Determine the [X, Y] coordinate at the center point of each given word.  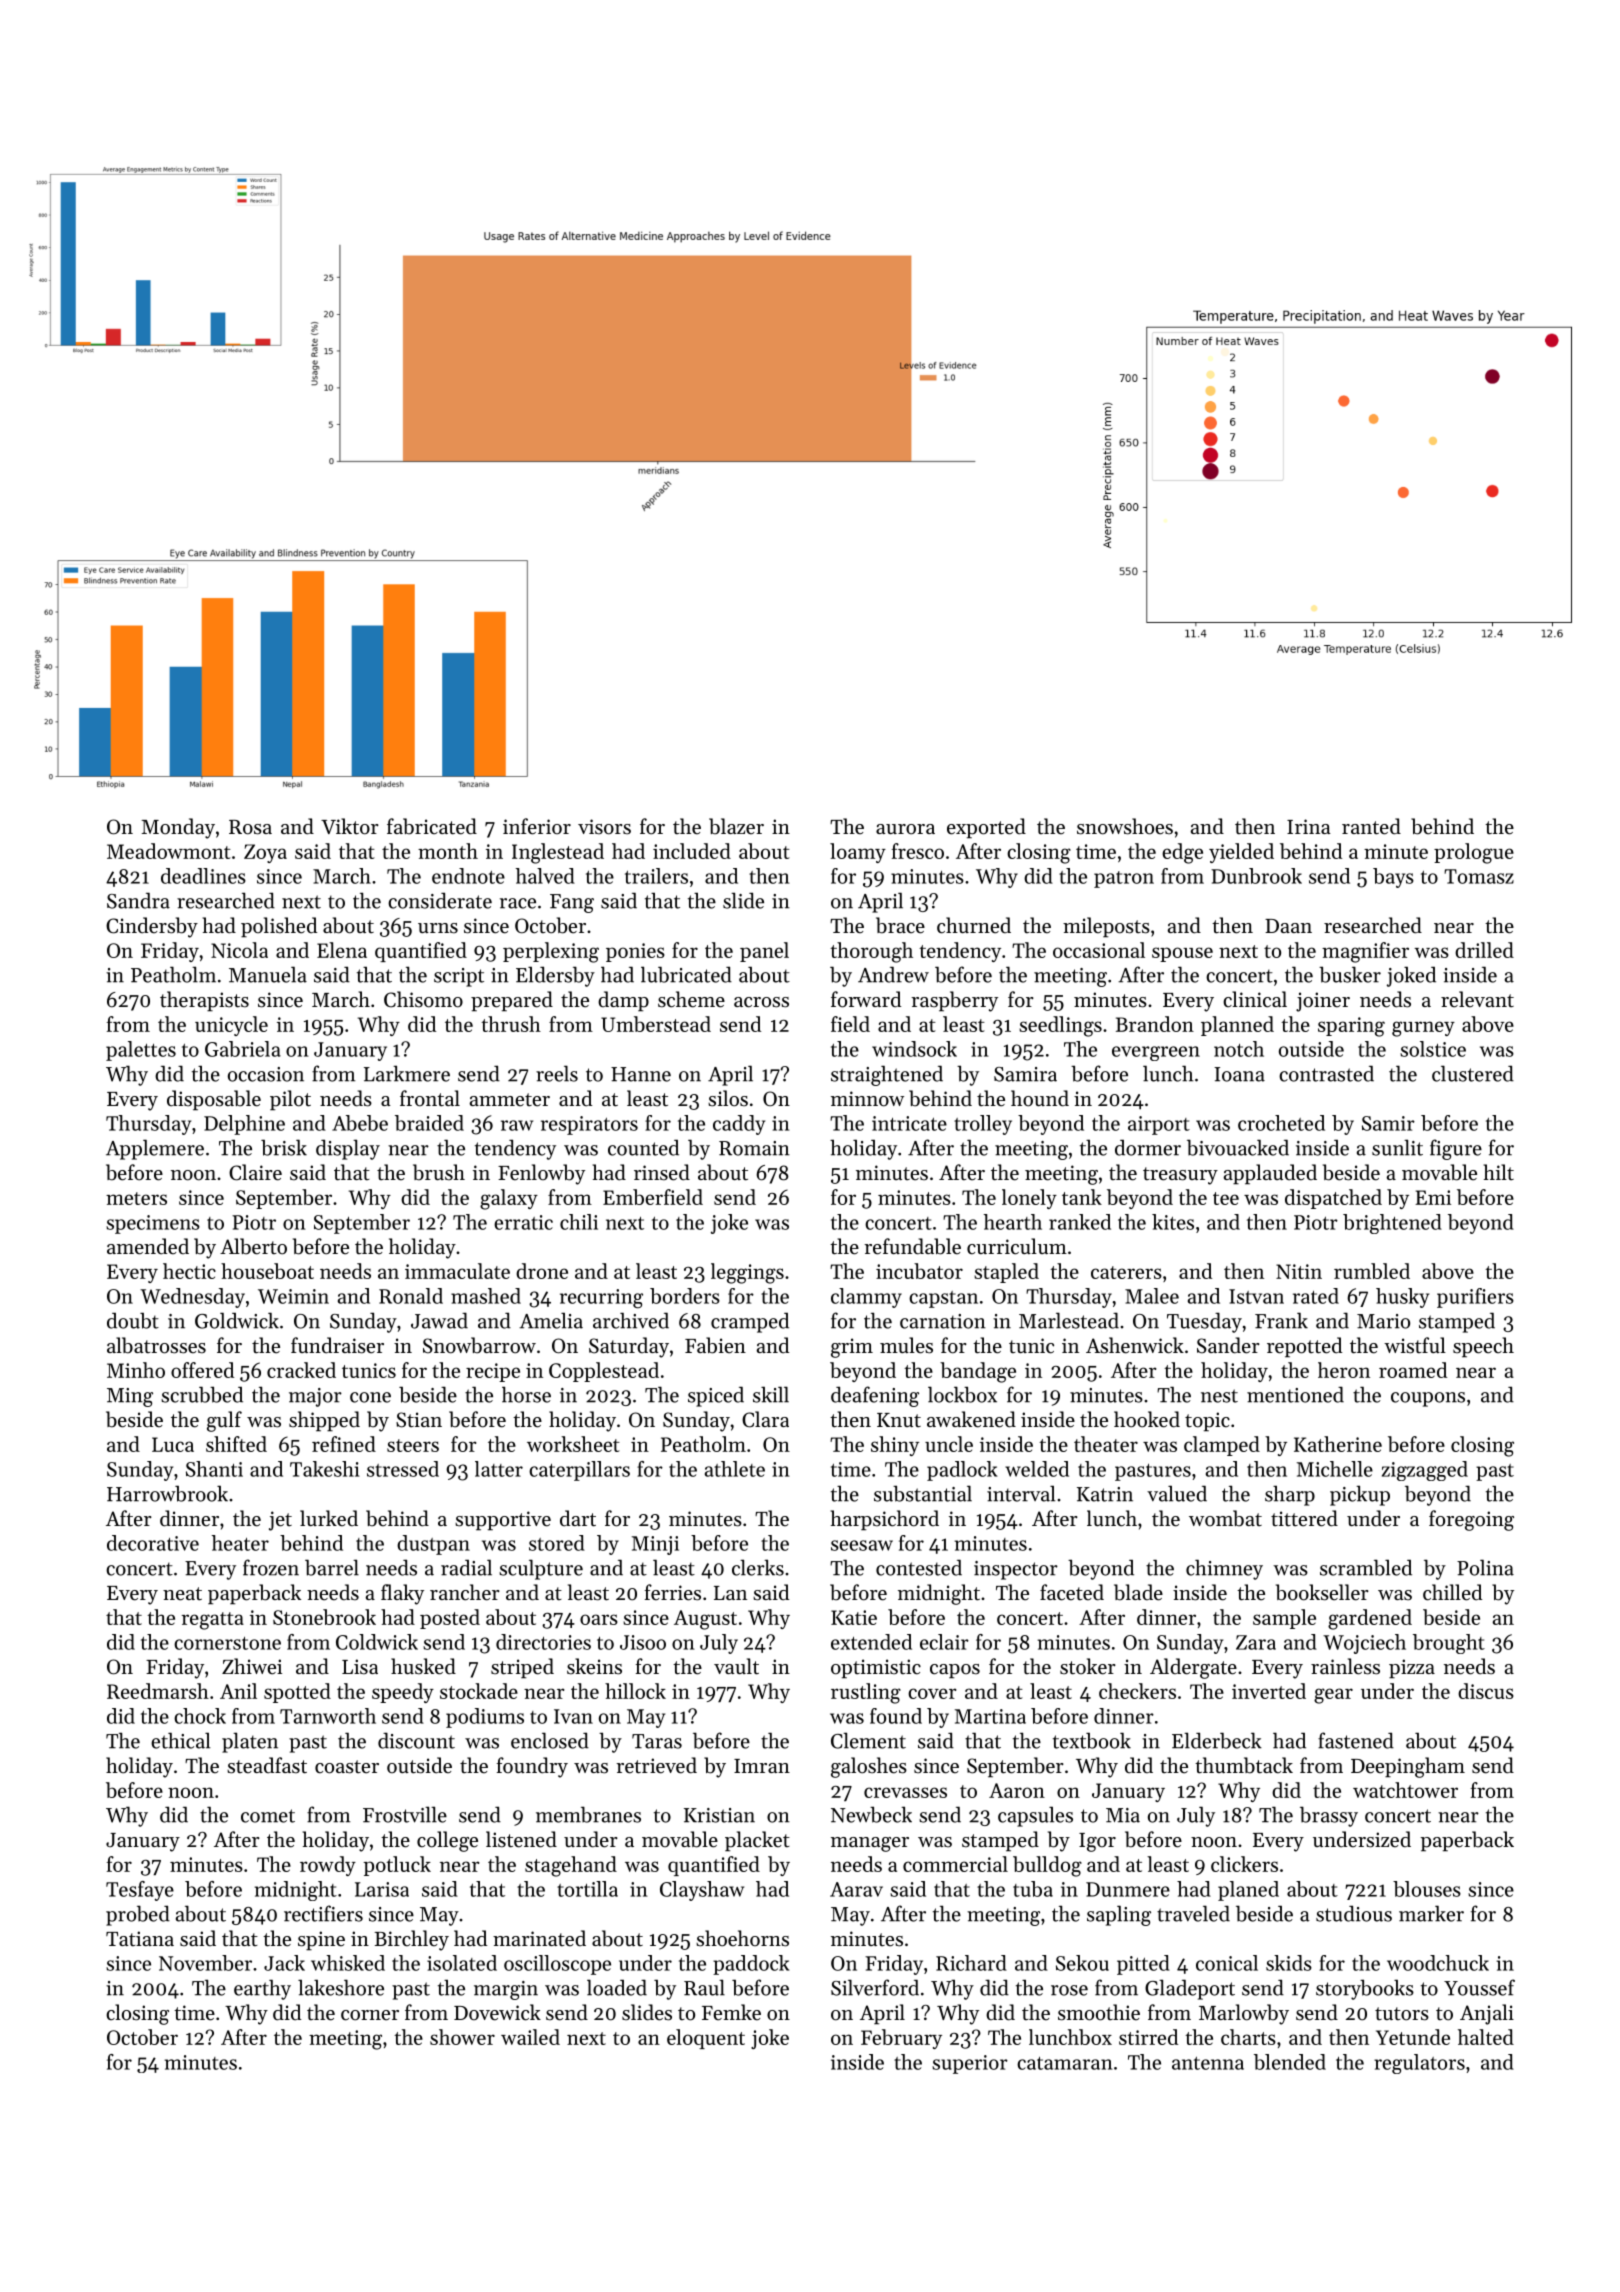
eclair [944, 1642]
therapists [204, 1001]
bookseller [1322, 1592]
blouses [1427, 1889]
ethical [180, 1740]
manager [870, 1844]
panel [764, 952]
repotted [1304, 1347]
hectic [189, 1271]
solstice [1433, 1049]
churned [974, 925]
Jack [284, 1963]
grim [852, 1348]
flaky [402, 1594]
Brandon [1155, 1024]
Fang [572, 903]
